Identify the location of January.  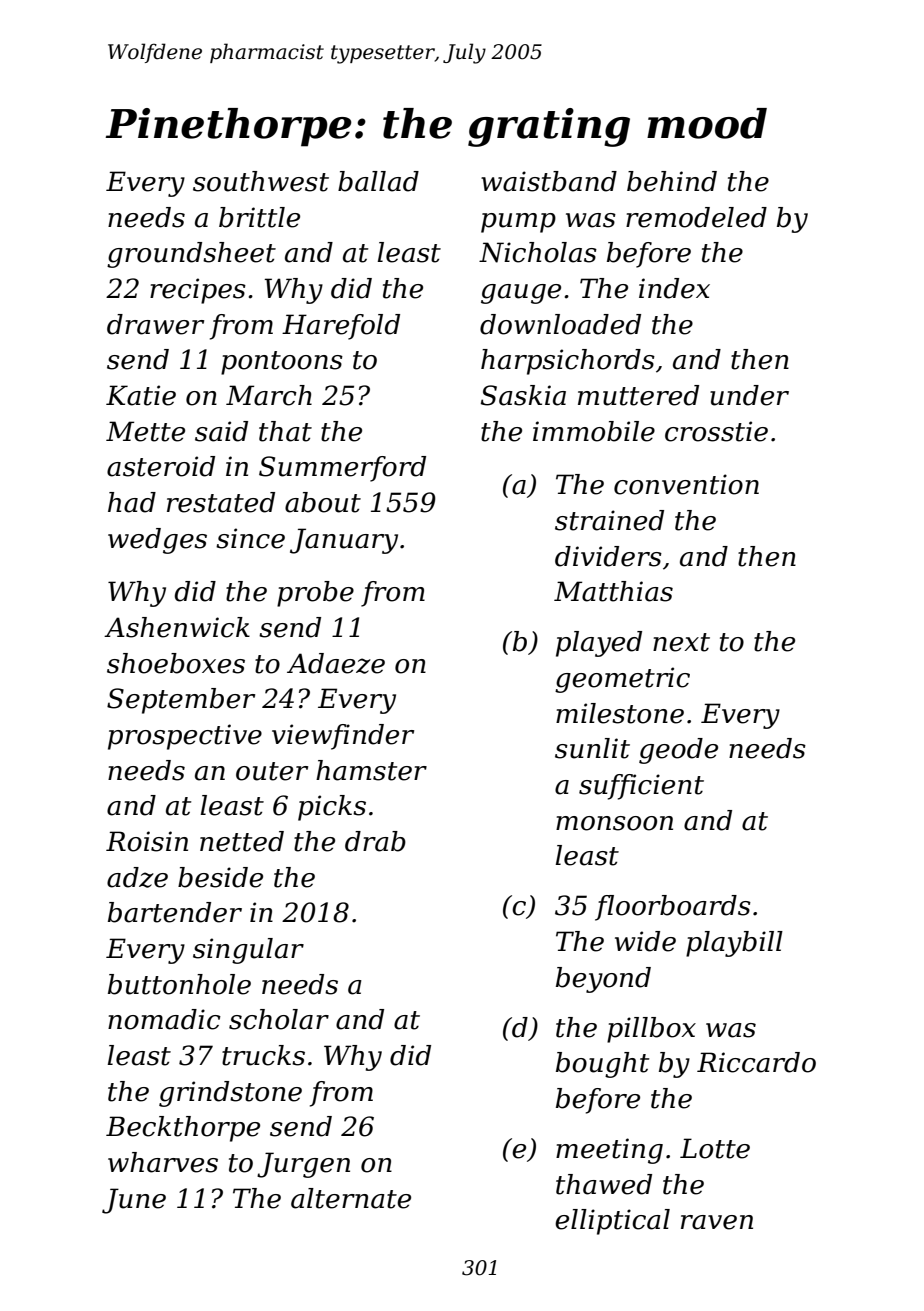
(344, 541).
